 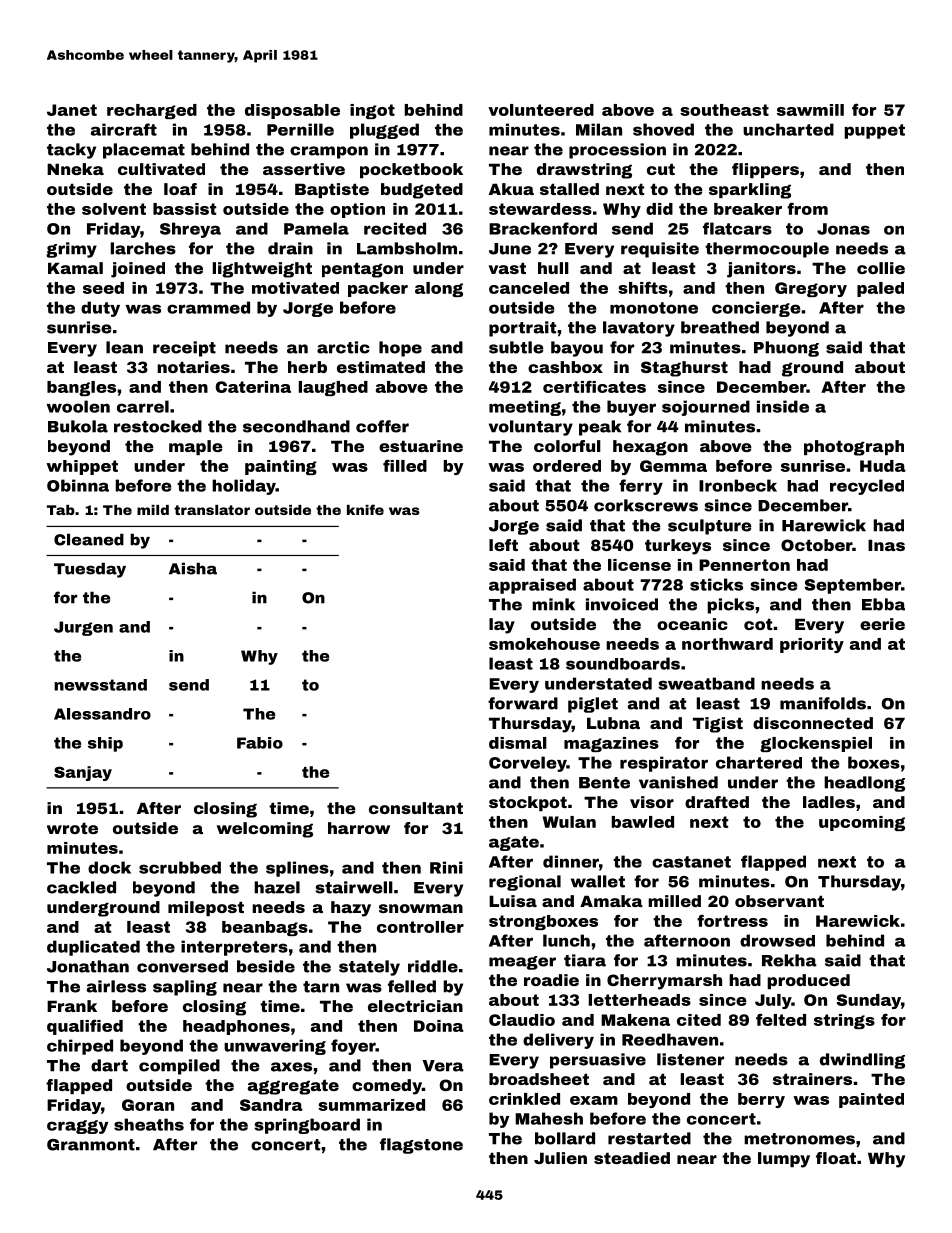 I want to click on disposable, so click(x=292, y=111).
